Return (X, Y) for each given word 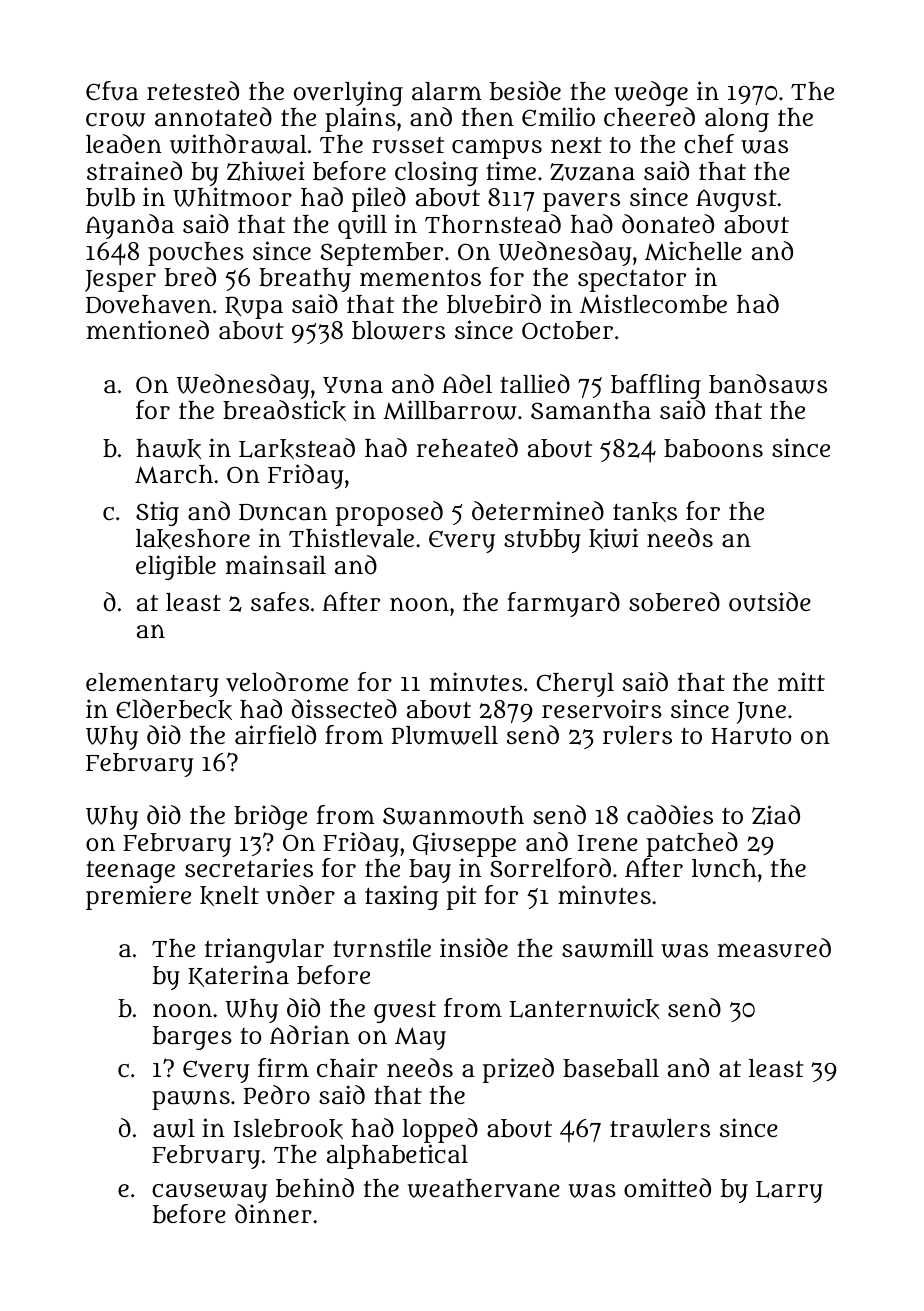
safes (280, 601)
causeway (209, 1193)
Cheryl (575, 685)
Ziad (776, 815)
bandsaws (768, 384)
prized (518, 1070)
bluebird (494, 304)
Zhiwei (266, 171)
